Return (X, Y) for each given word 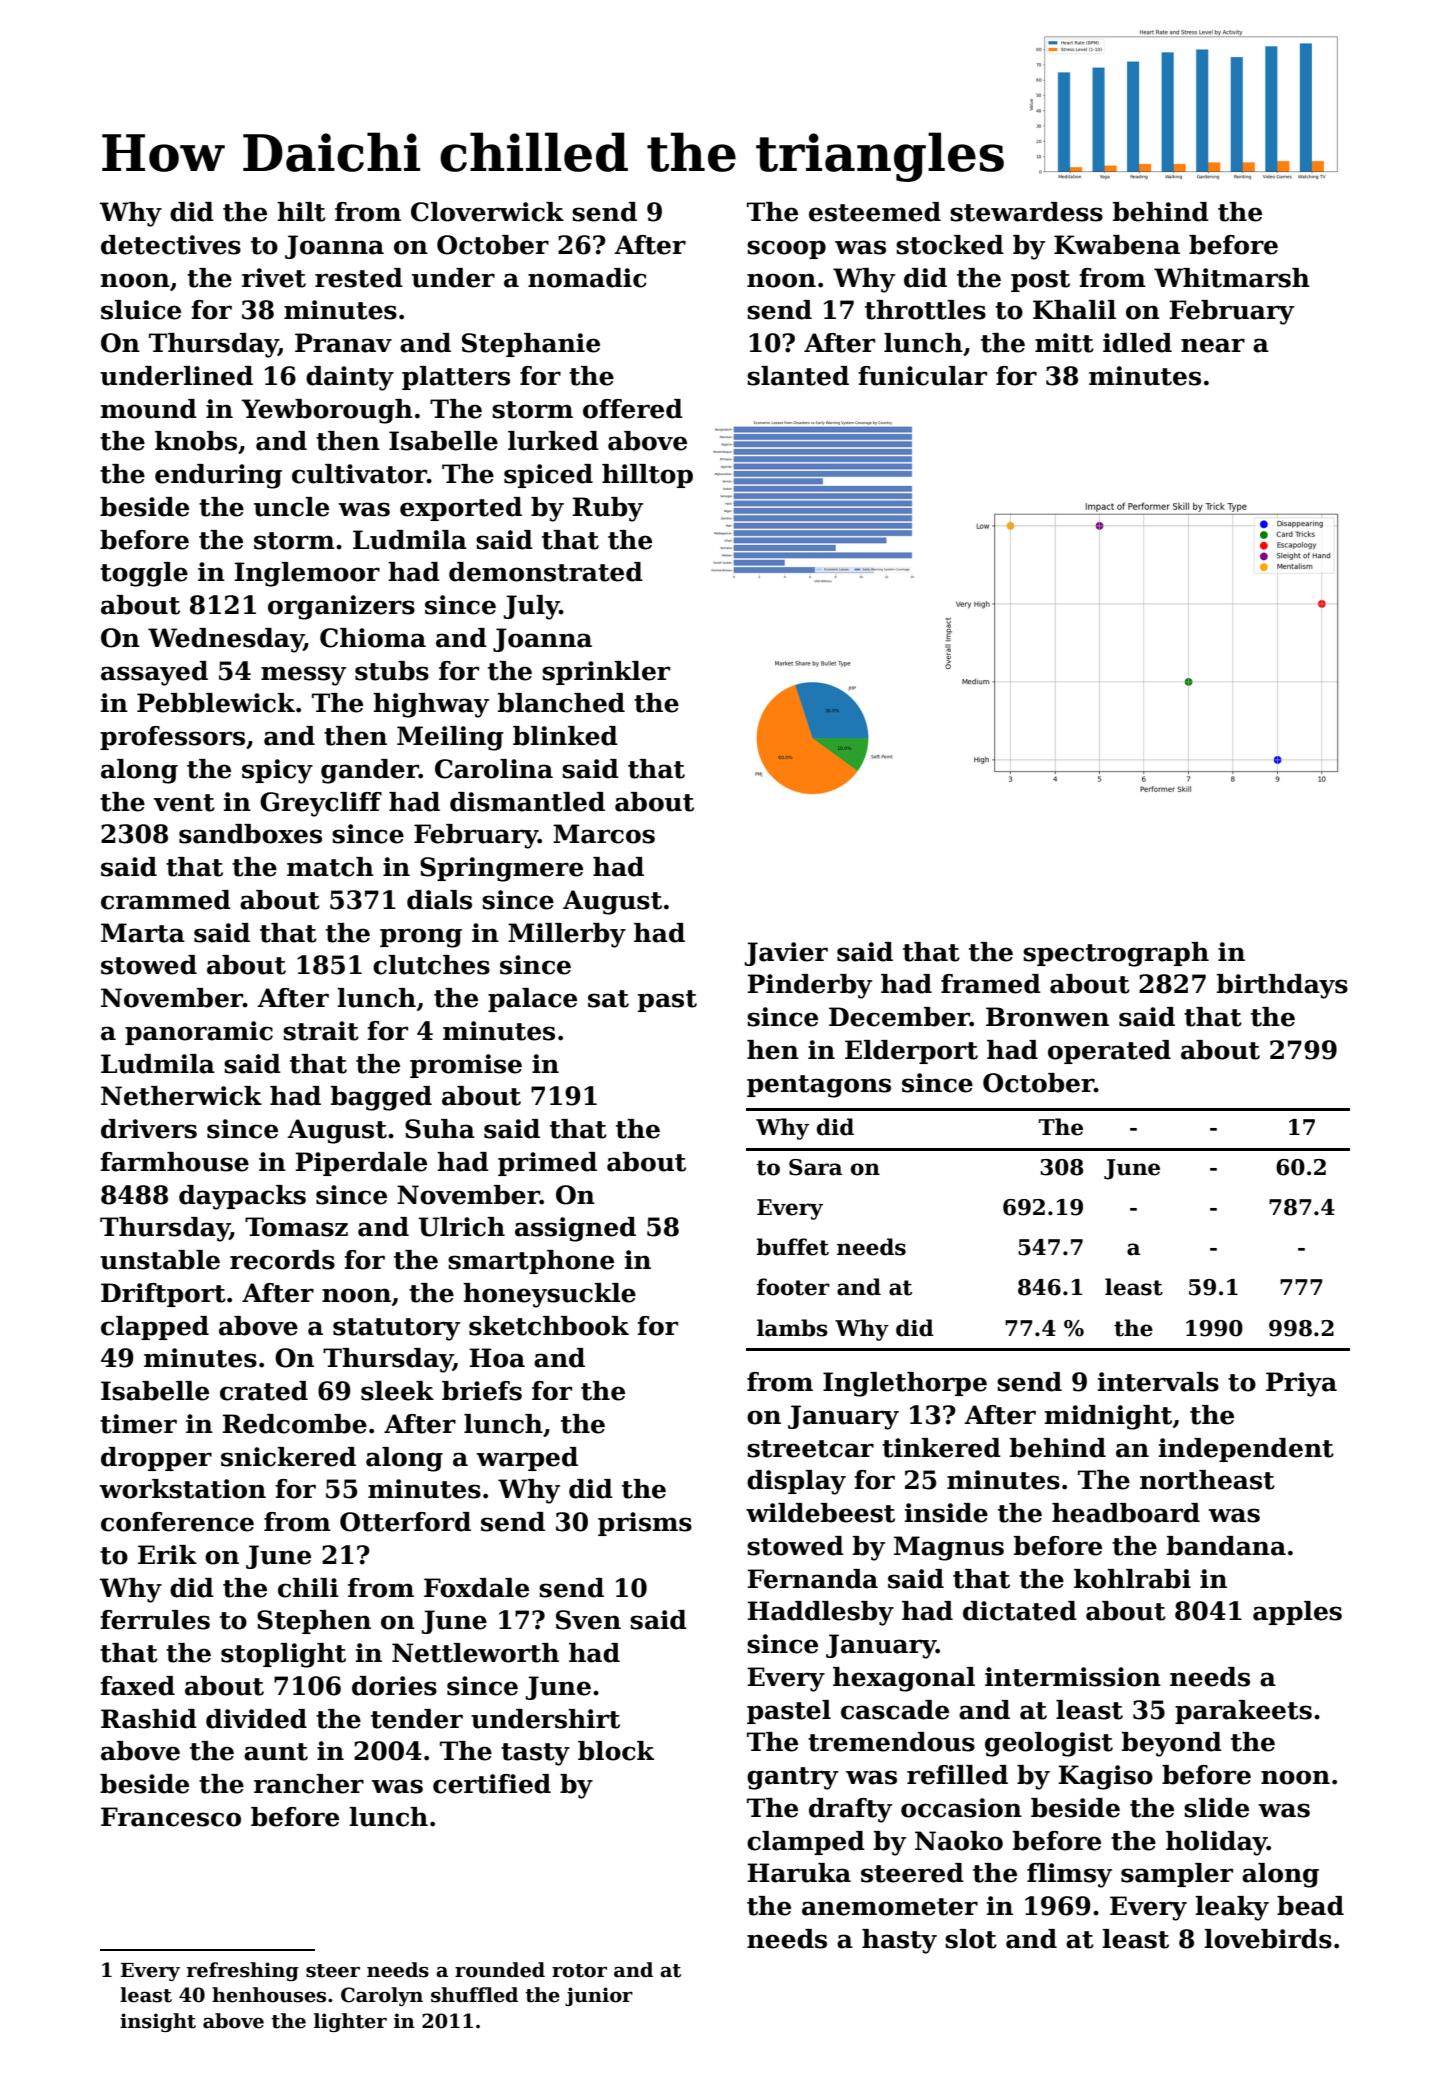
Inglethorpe (905, 1384)
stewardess (1026, 212)
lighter (350, 2022)
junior (599, 1996)
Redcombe (294, 1424)
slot (971, 1939)
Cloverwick (487, 212)
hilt (301, 212)
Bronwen (1047, 1017)
